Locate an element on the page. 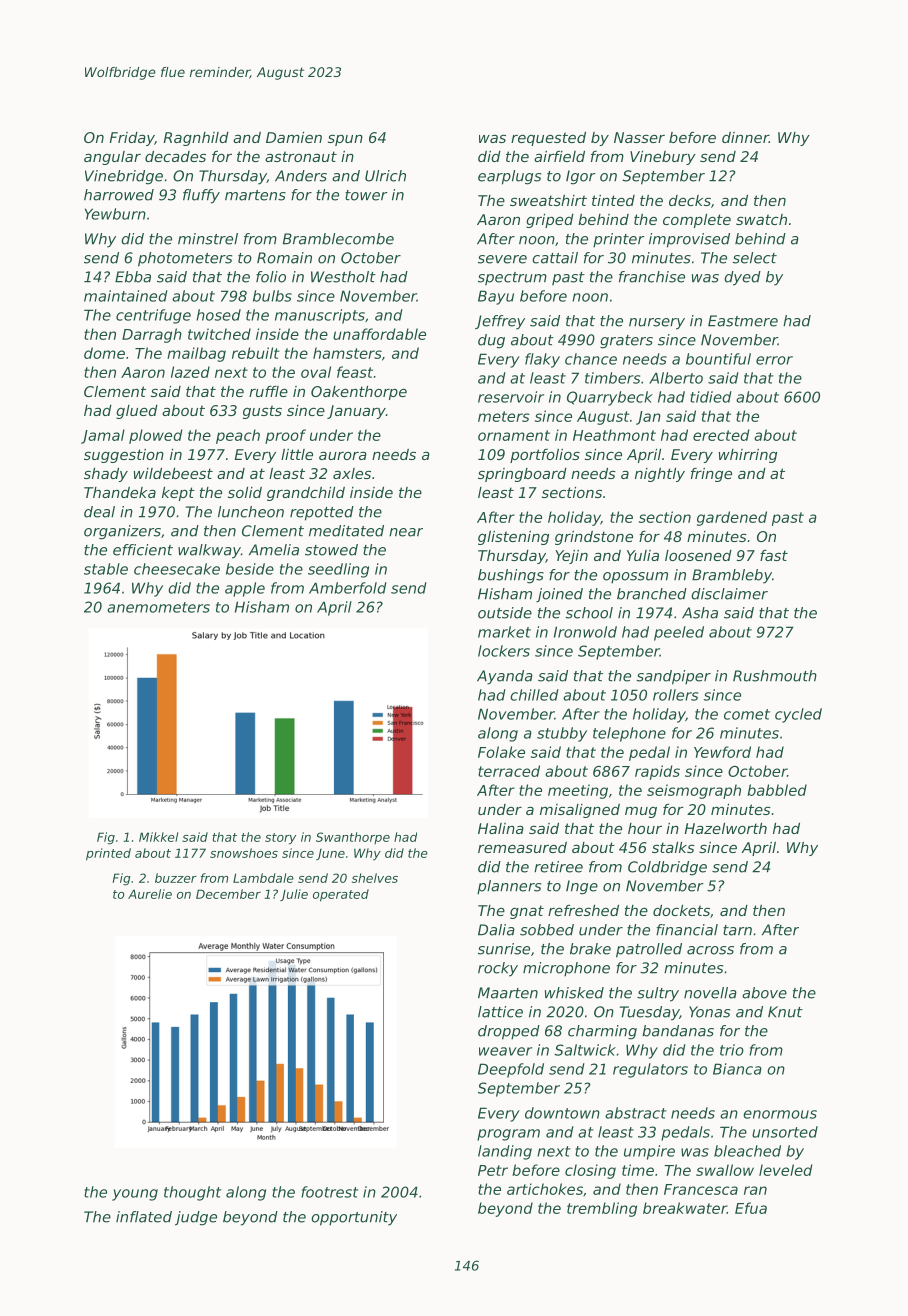 This image has height=1316, width=908. apple is located at coordinates (245, 589).
